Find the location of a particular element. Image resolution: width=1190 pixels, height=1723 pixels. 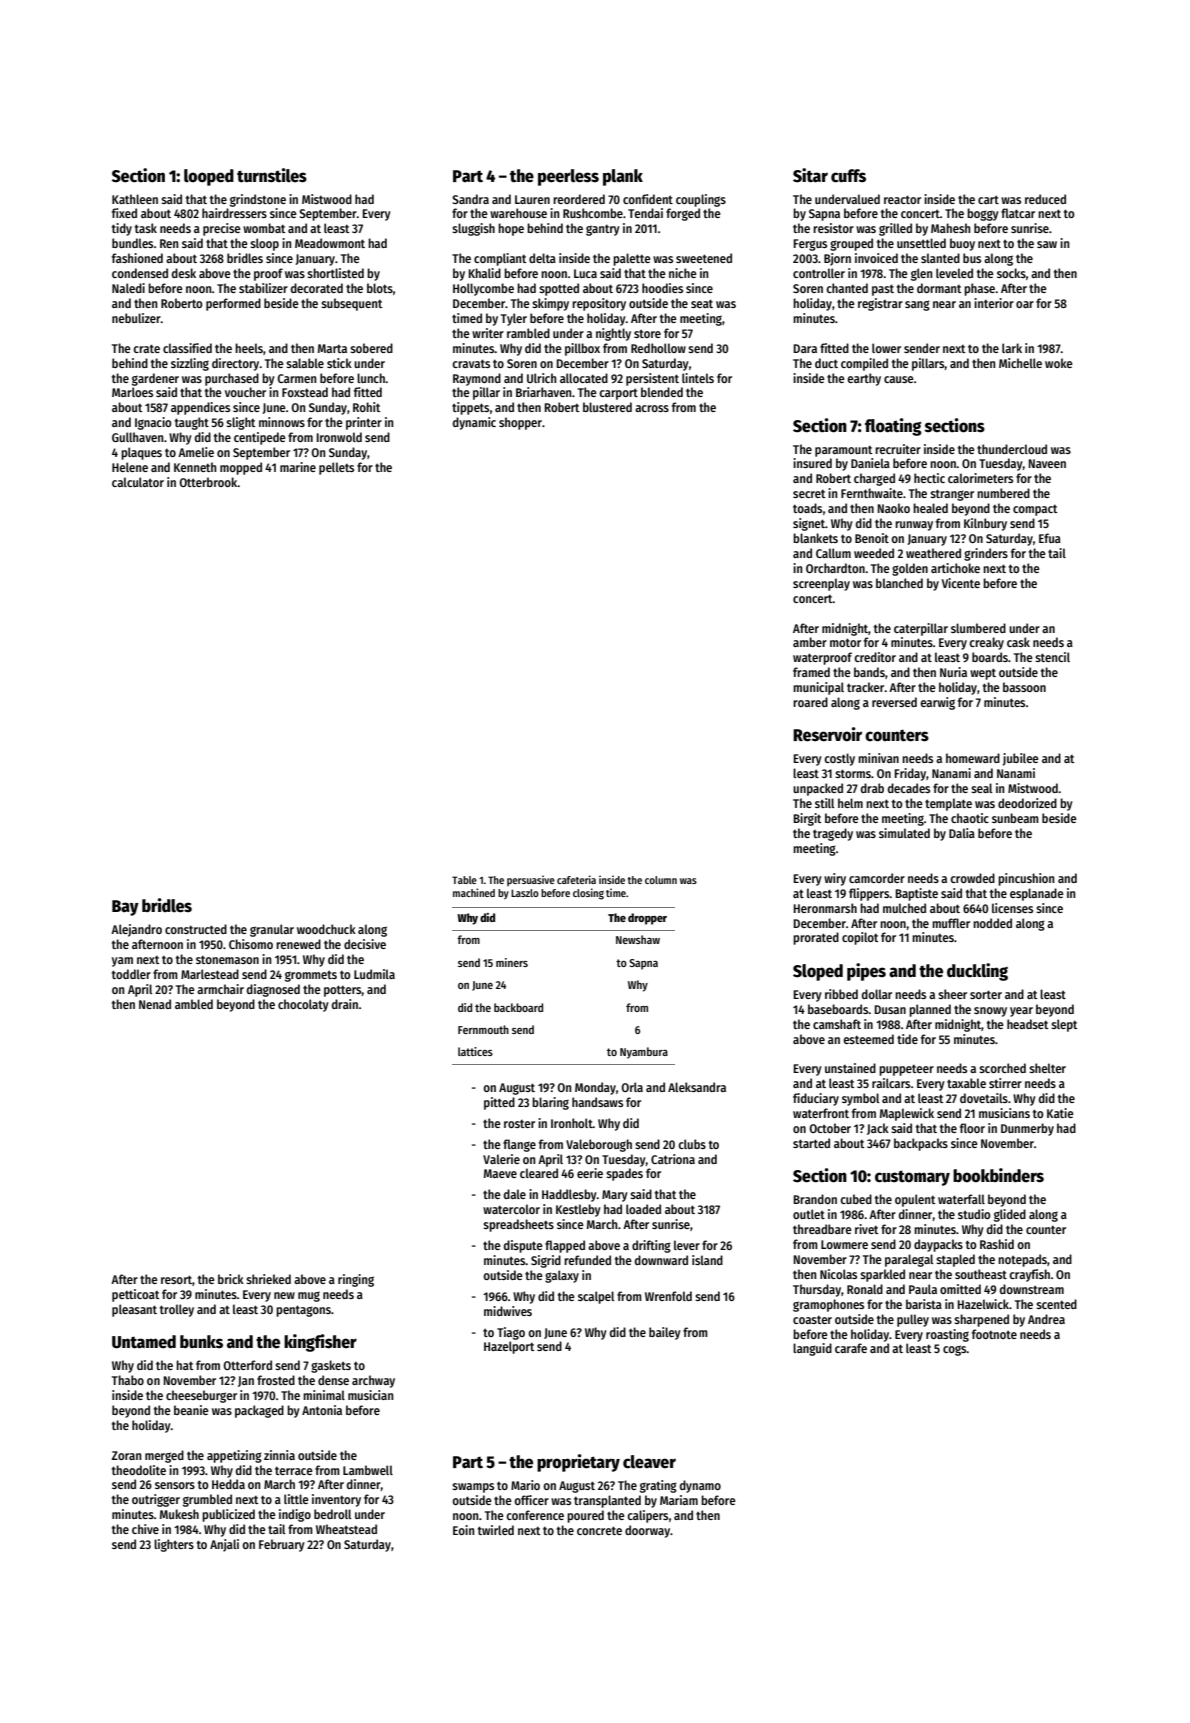

cogs is located at coordinates (955, 1350).
